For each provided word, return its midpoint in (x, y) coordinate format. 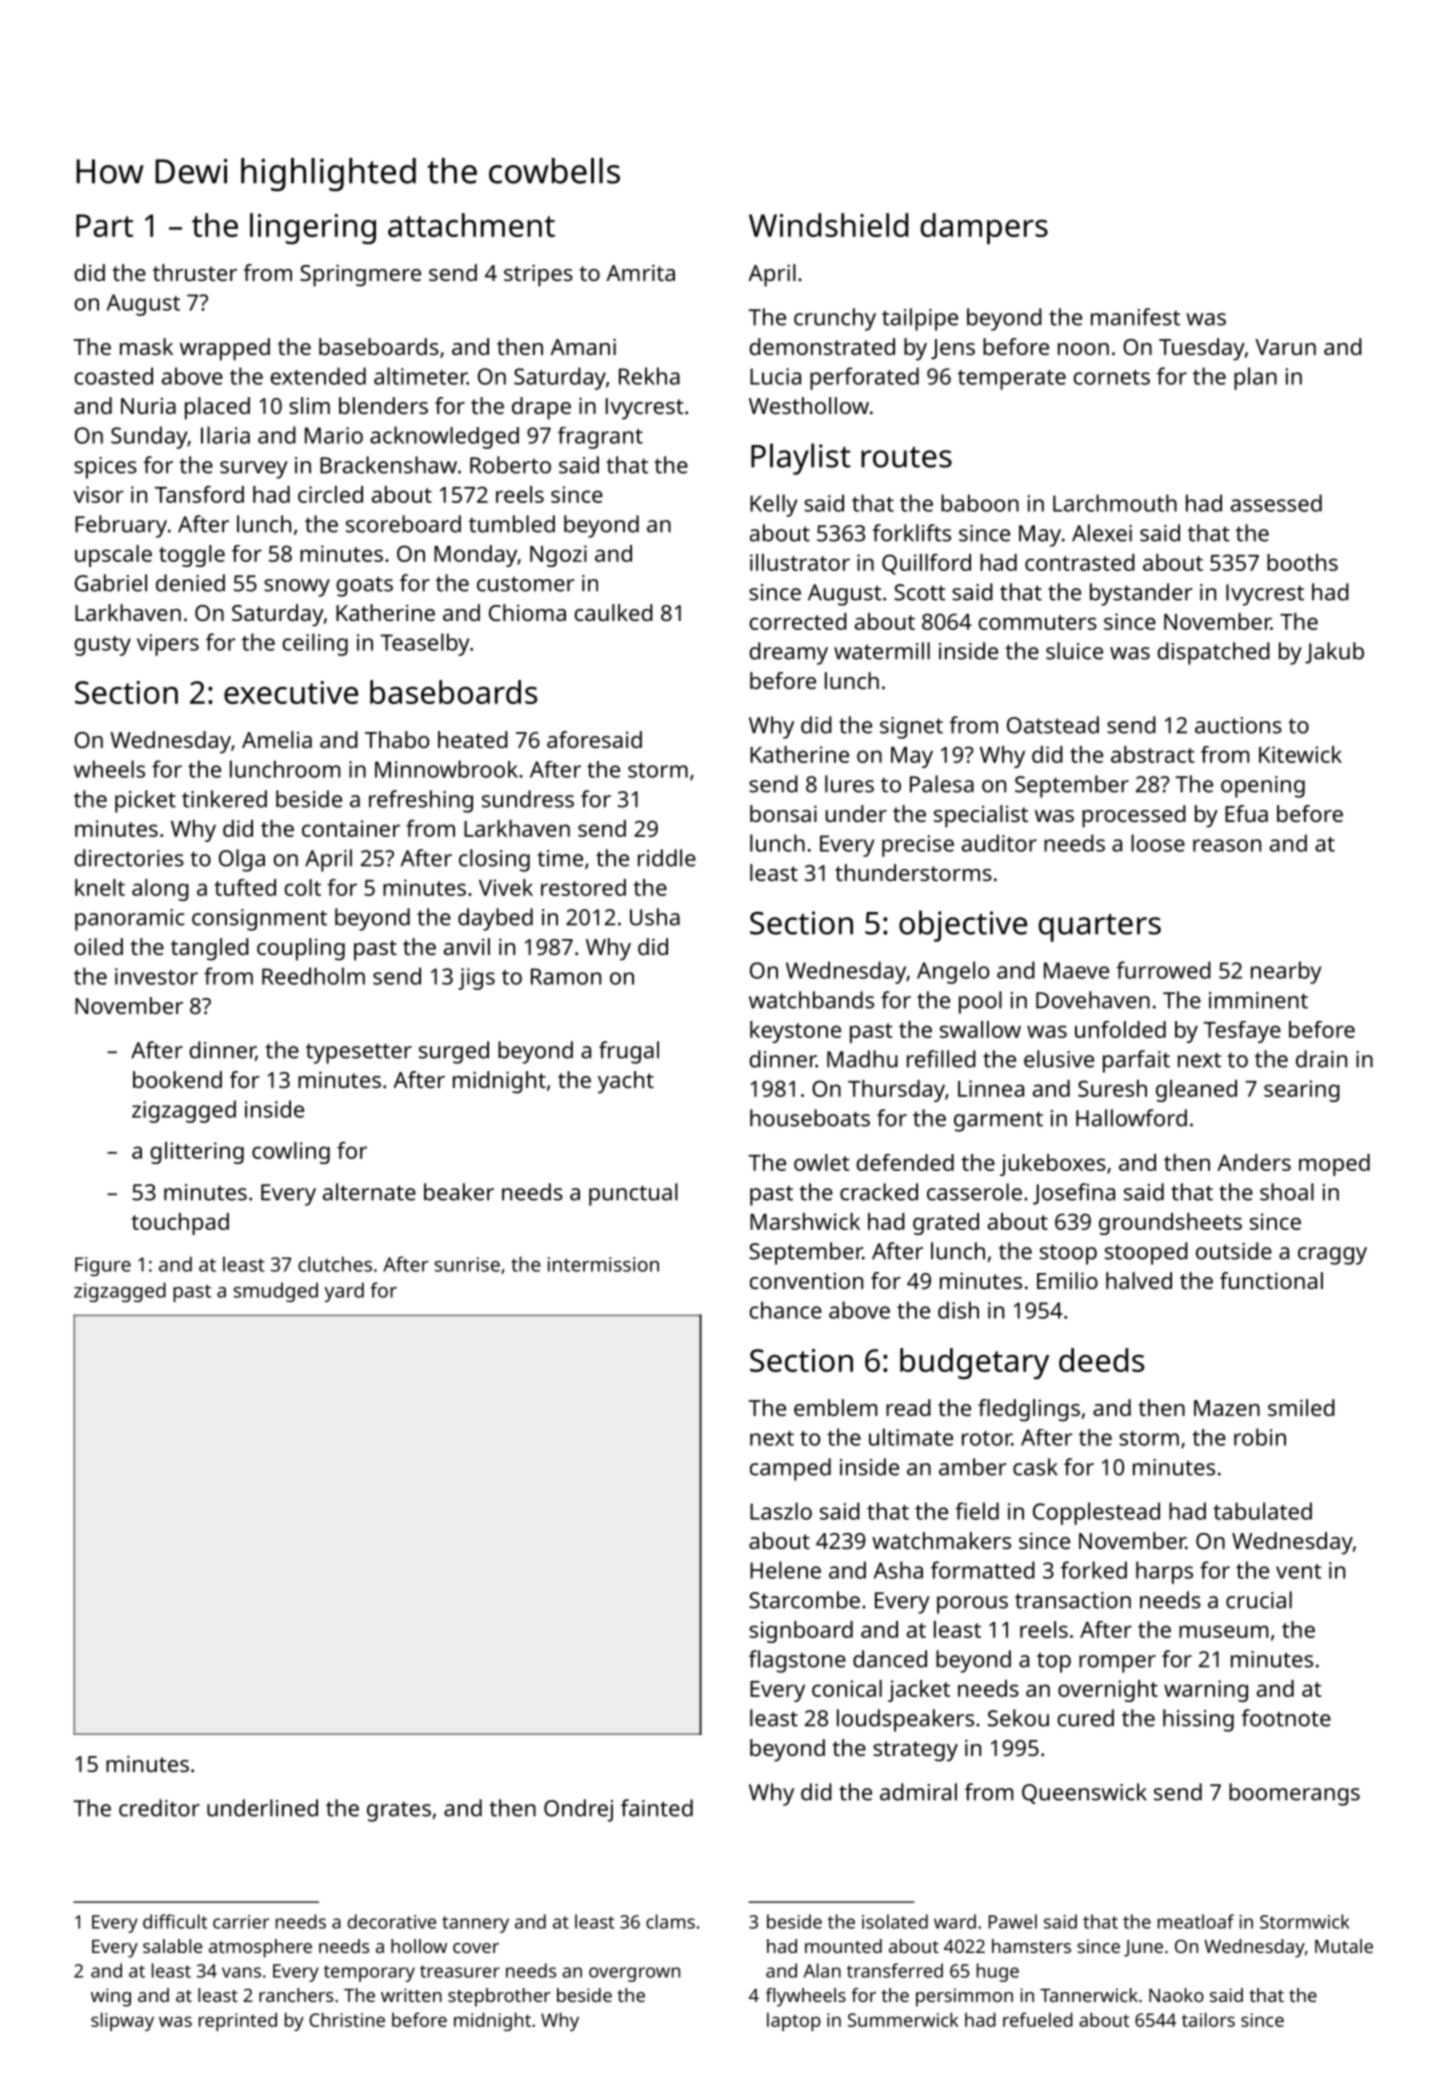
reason (1227, 845)
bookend (177, 1079)
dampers (984, 228)
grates (399, 1811)
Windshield (828, 225)
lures (849, 784)
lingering (313, 228)
